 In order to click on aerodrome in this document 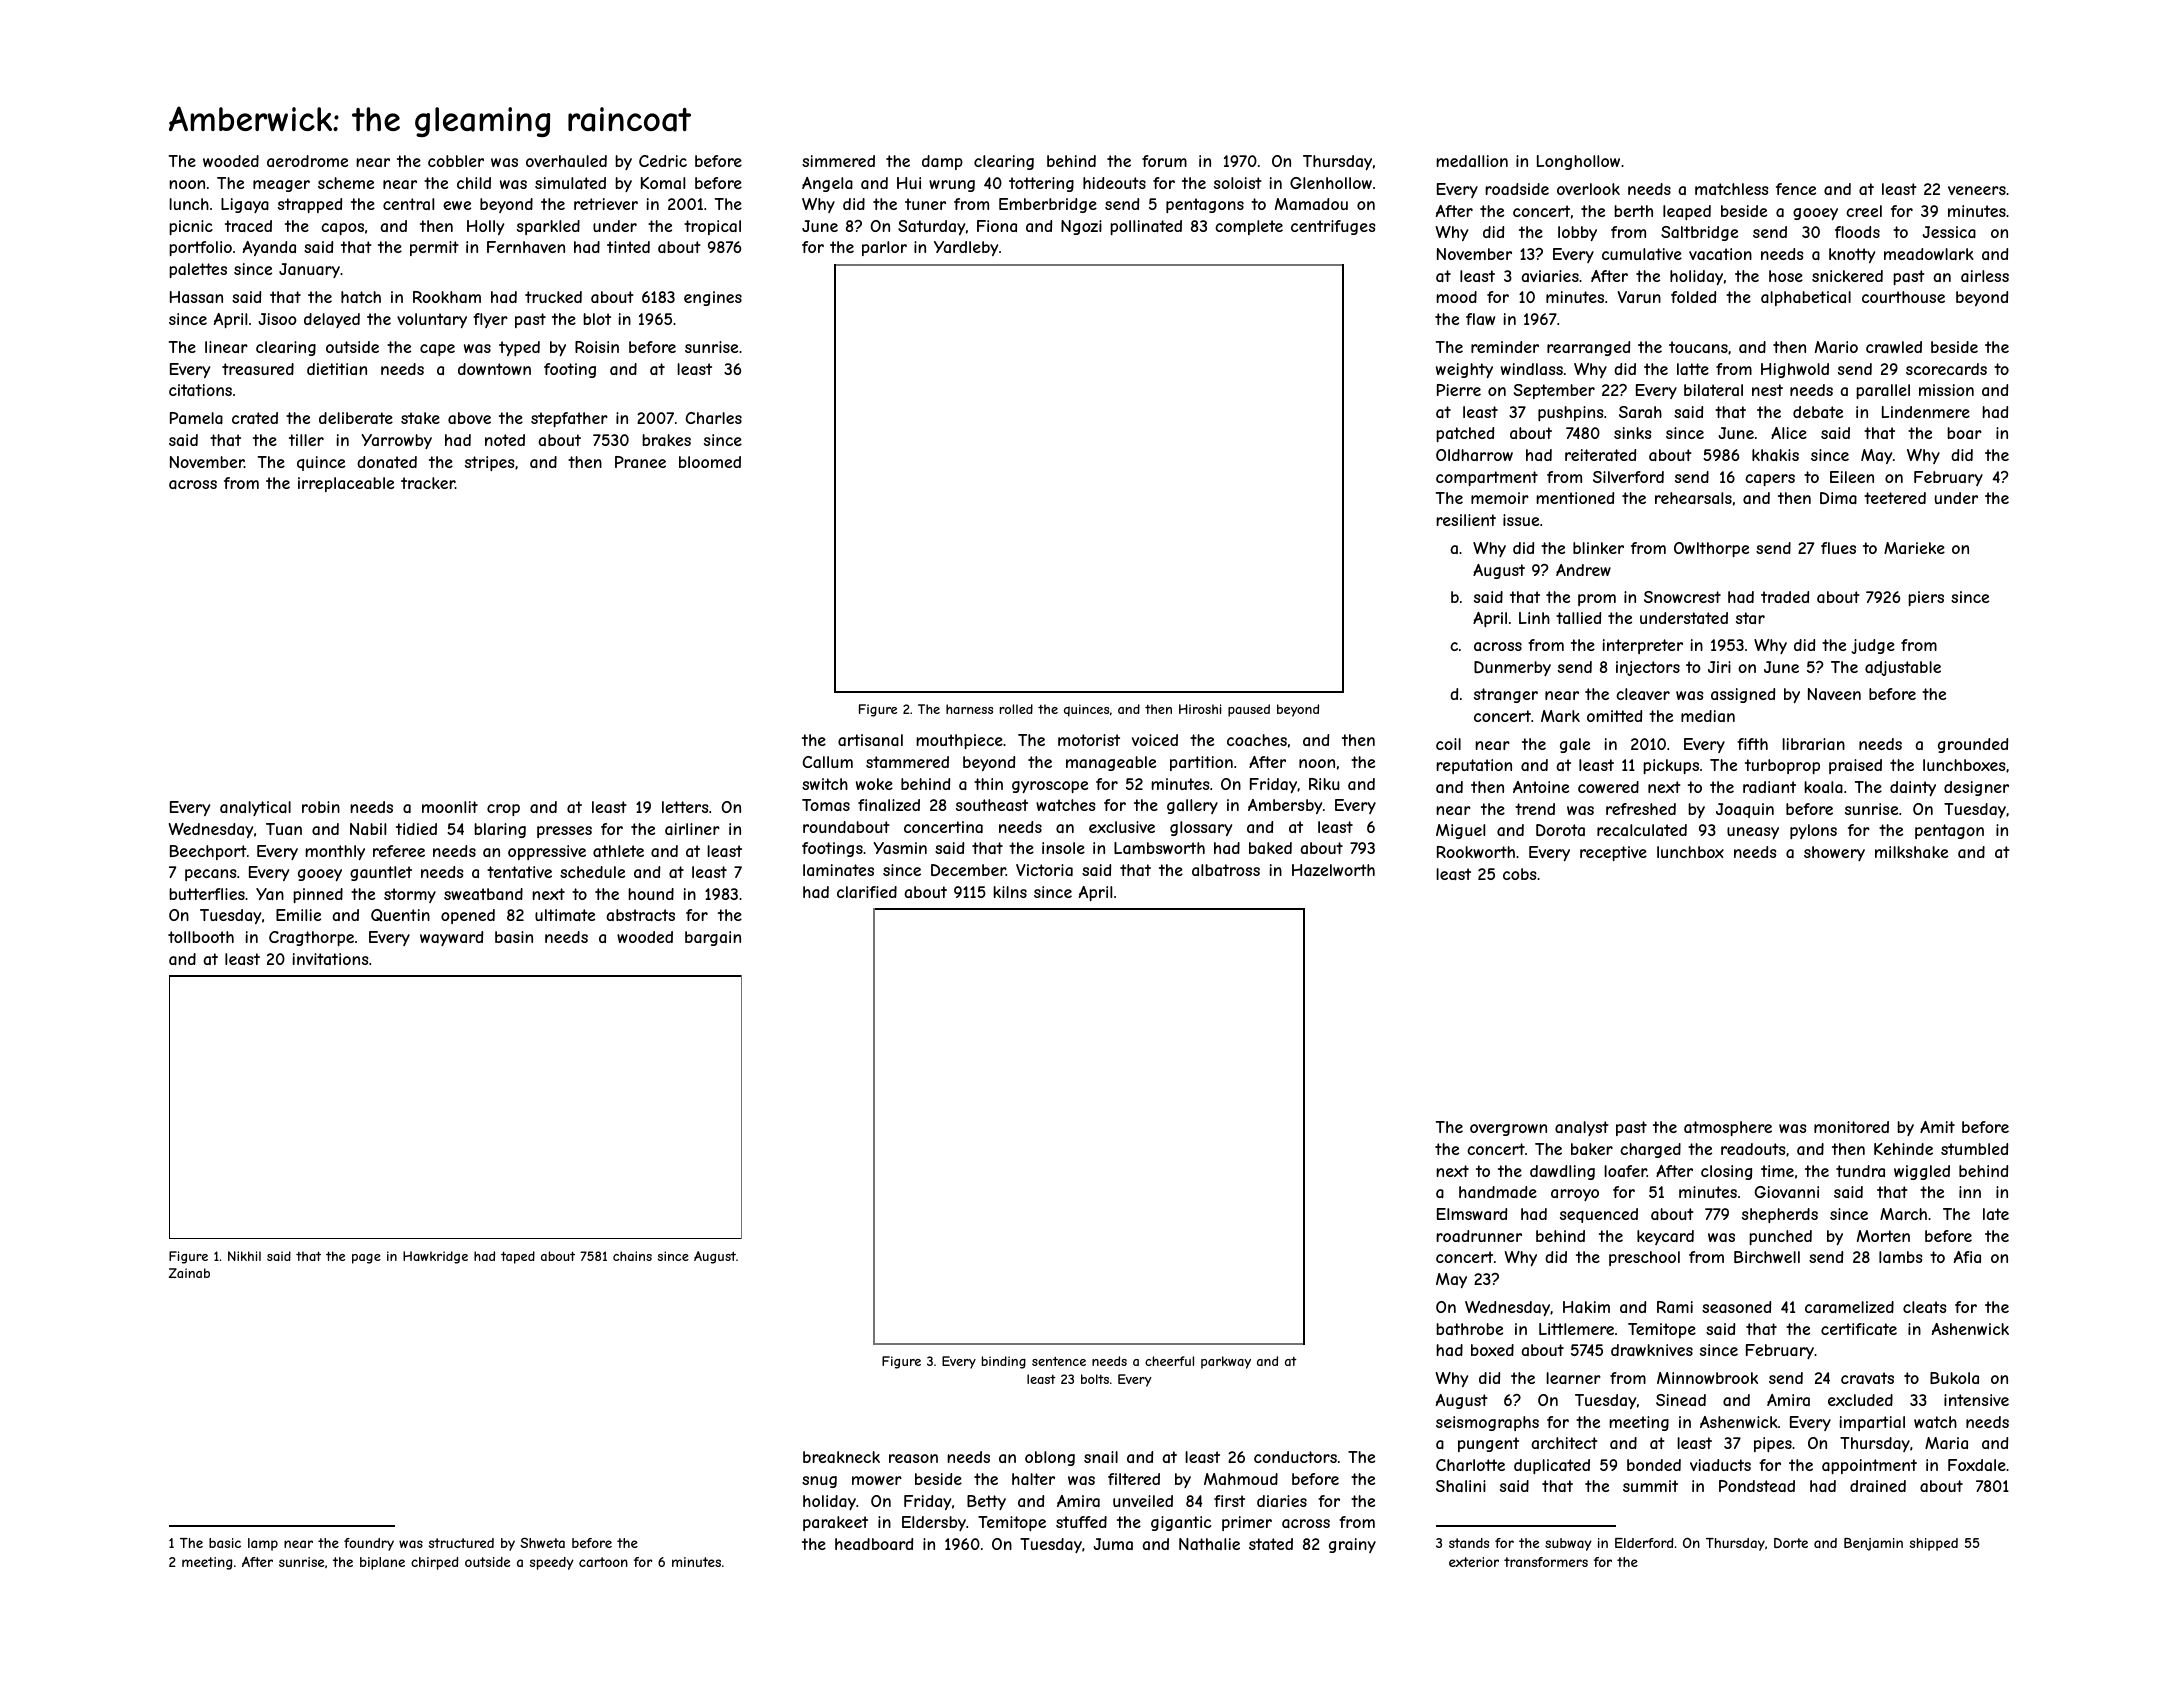, I will do `click(307, 161)`.
